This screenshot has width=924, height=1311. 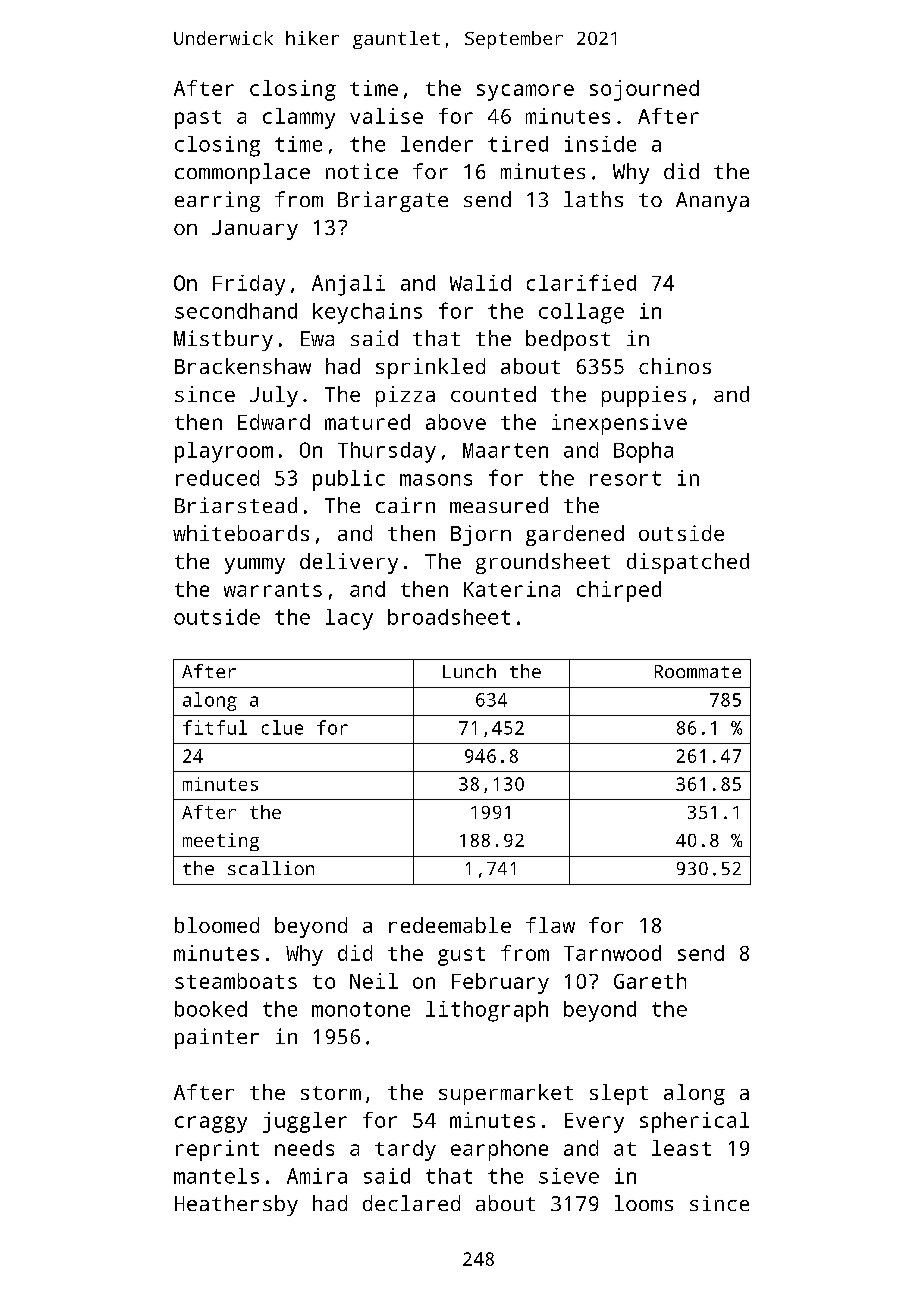 I want to click on chirped, so click(x=619, y=591).
